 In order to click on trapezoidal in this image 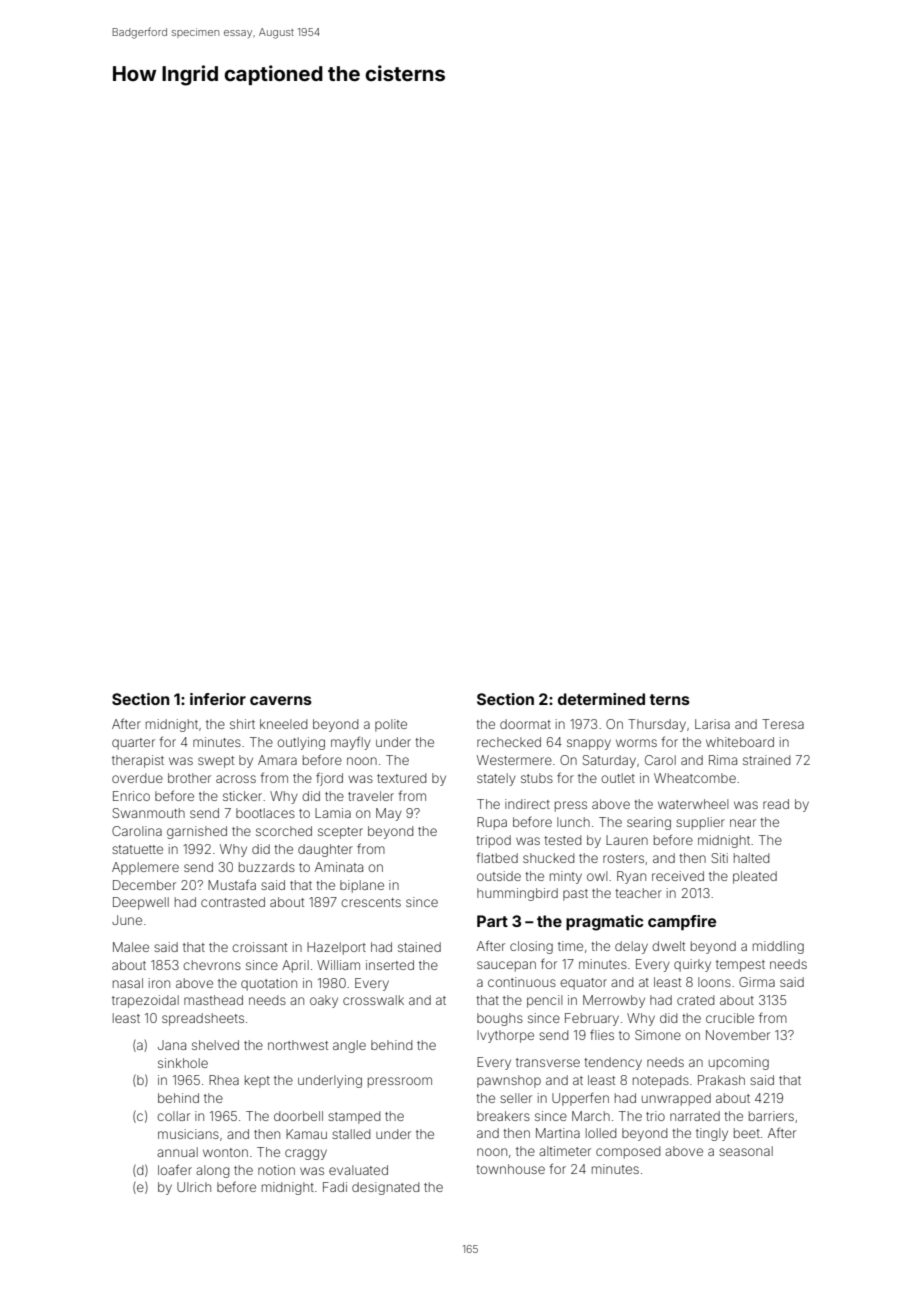, I will do `click(145, 1001)`.
